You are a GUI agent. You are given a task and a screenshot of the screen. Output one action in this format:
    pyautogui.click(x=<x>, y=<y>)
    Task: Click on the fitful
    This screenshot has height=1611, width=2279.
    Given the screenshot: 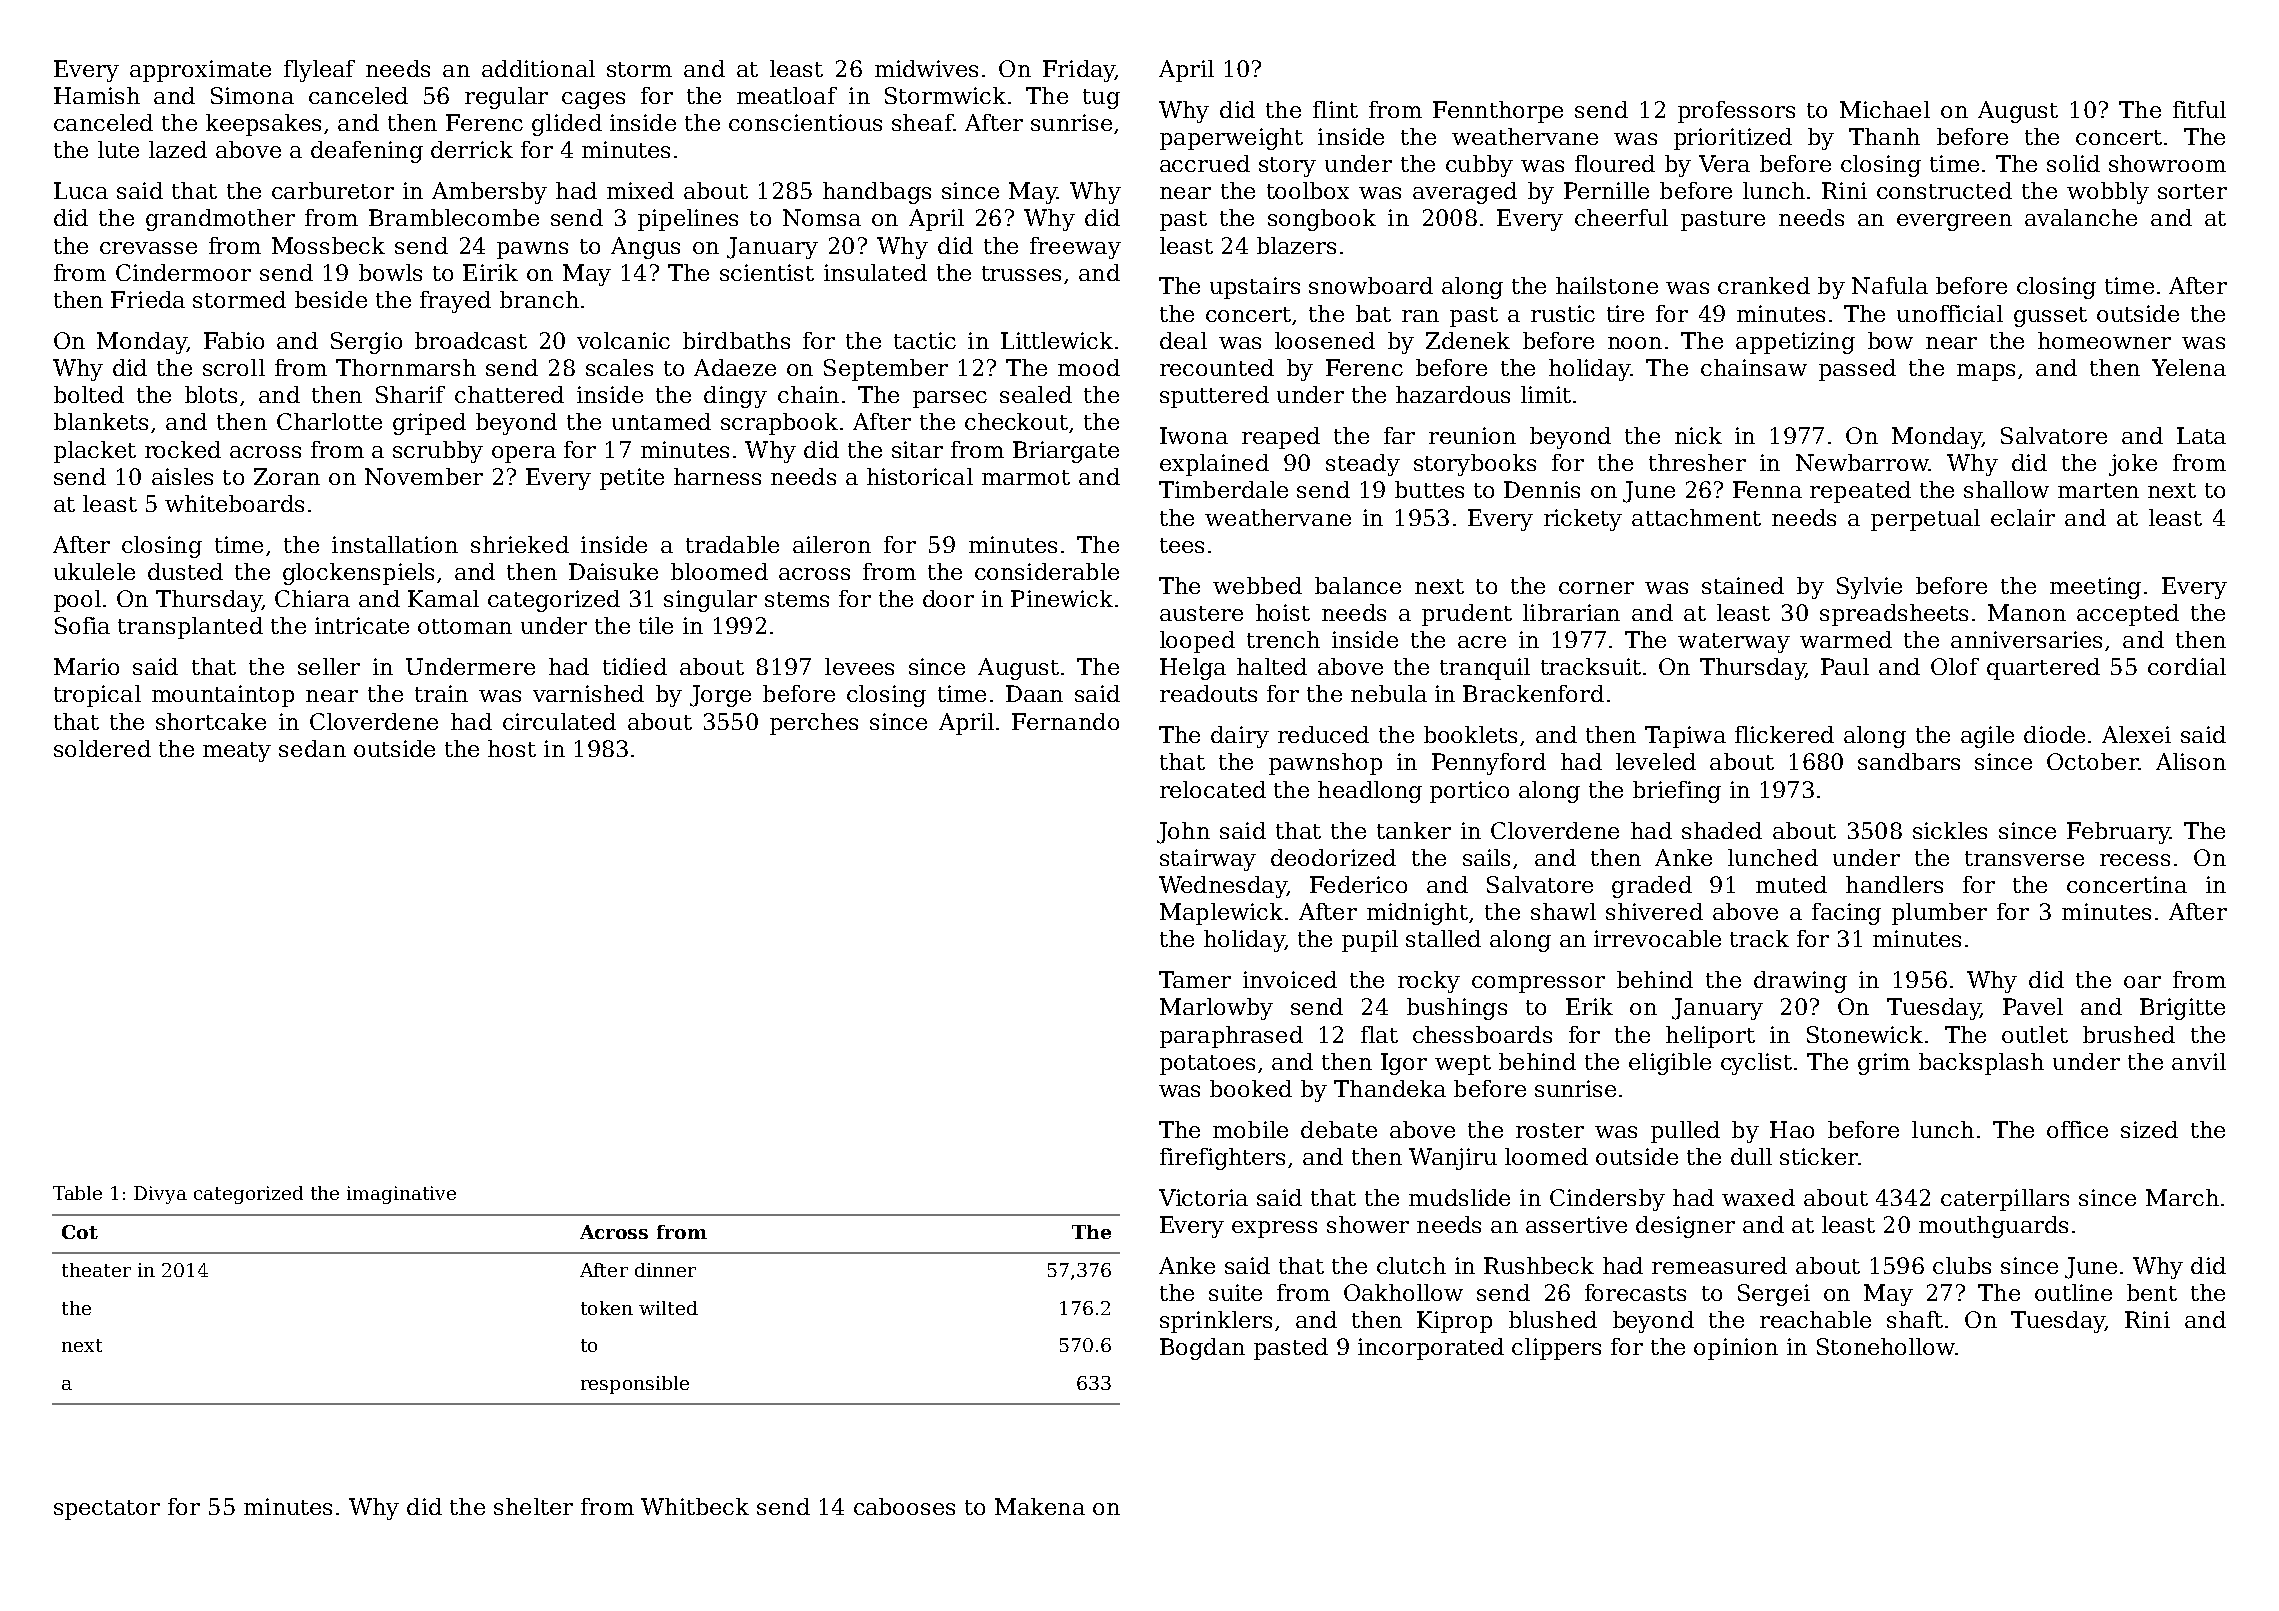 What is the action you would take?
    pyautogui.click(x=2199, y=109)
